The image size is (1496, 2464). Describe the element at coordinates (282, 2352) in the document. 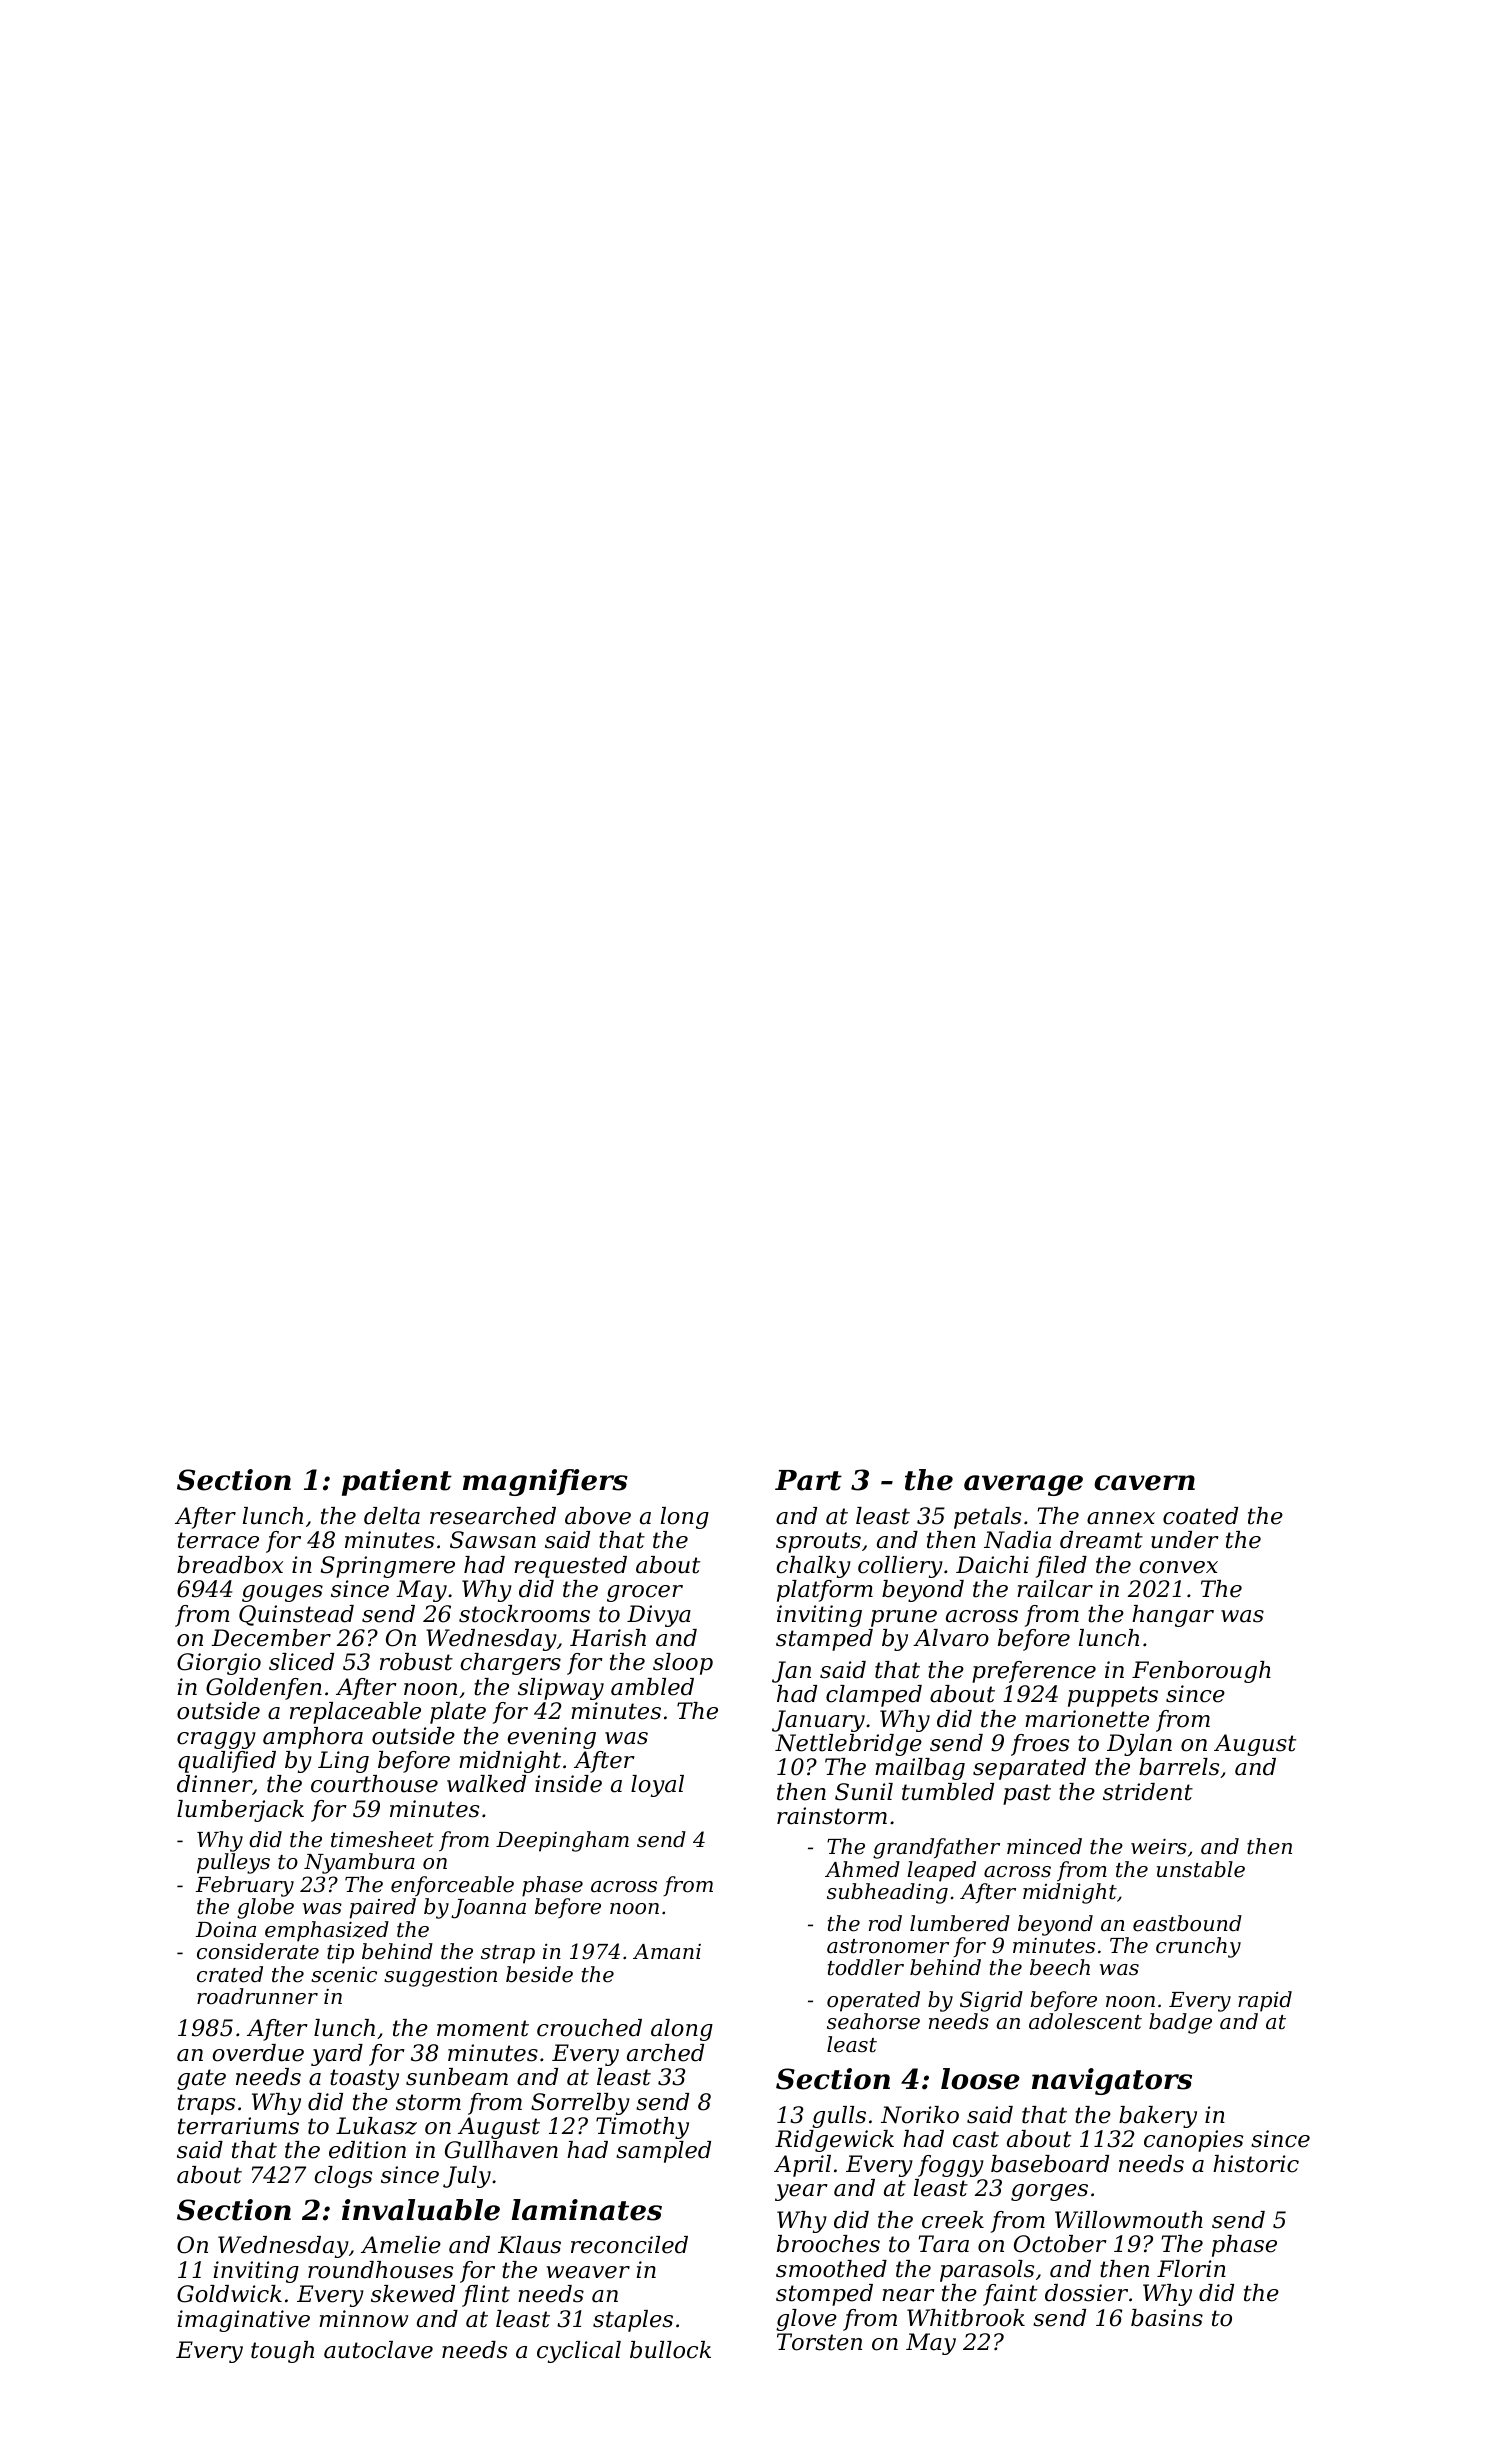

I see `tough` at that location.
